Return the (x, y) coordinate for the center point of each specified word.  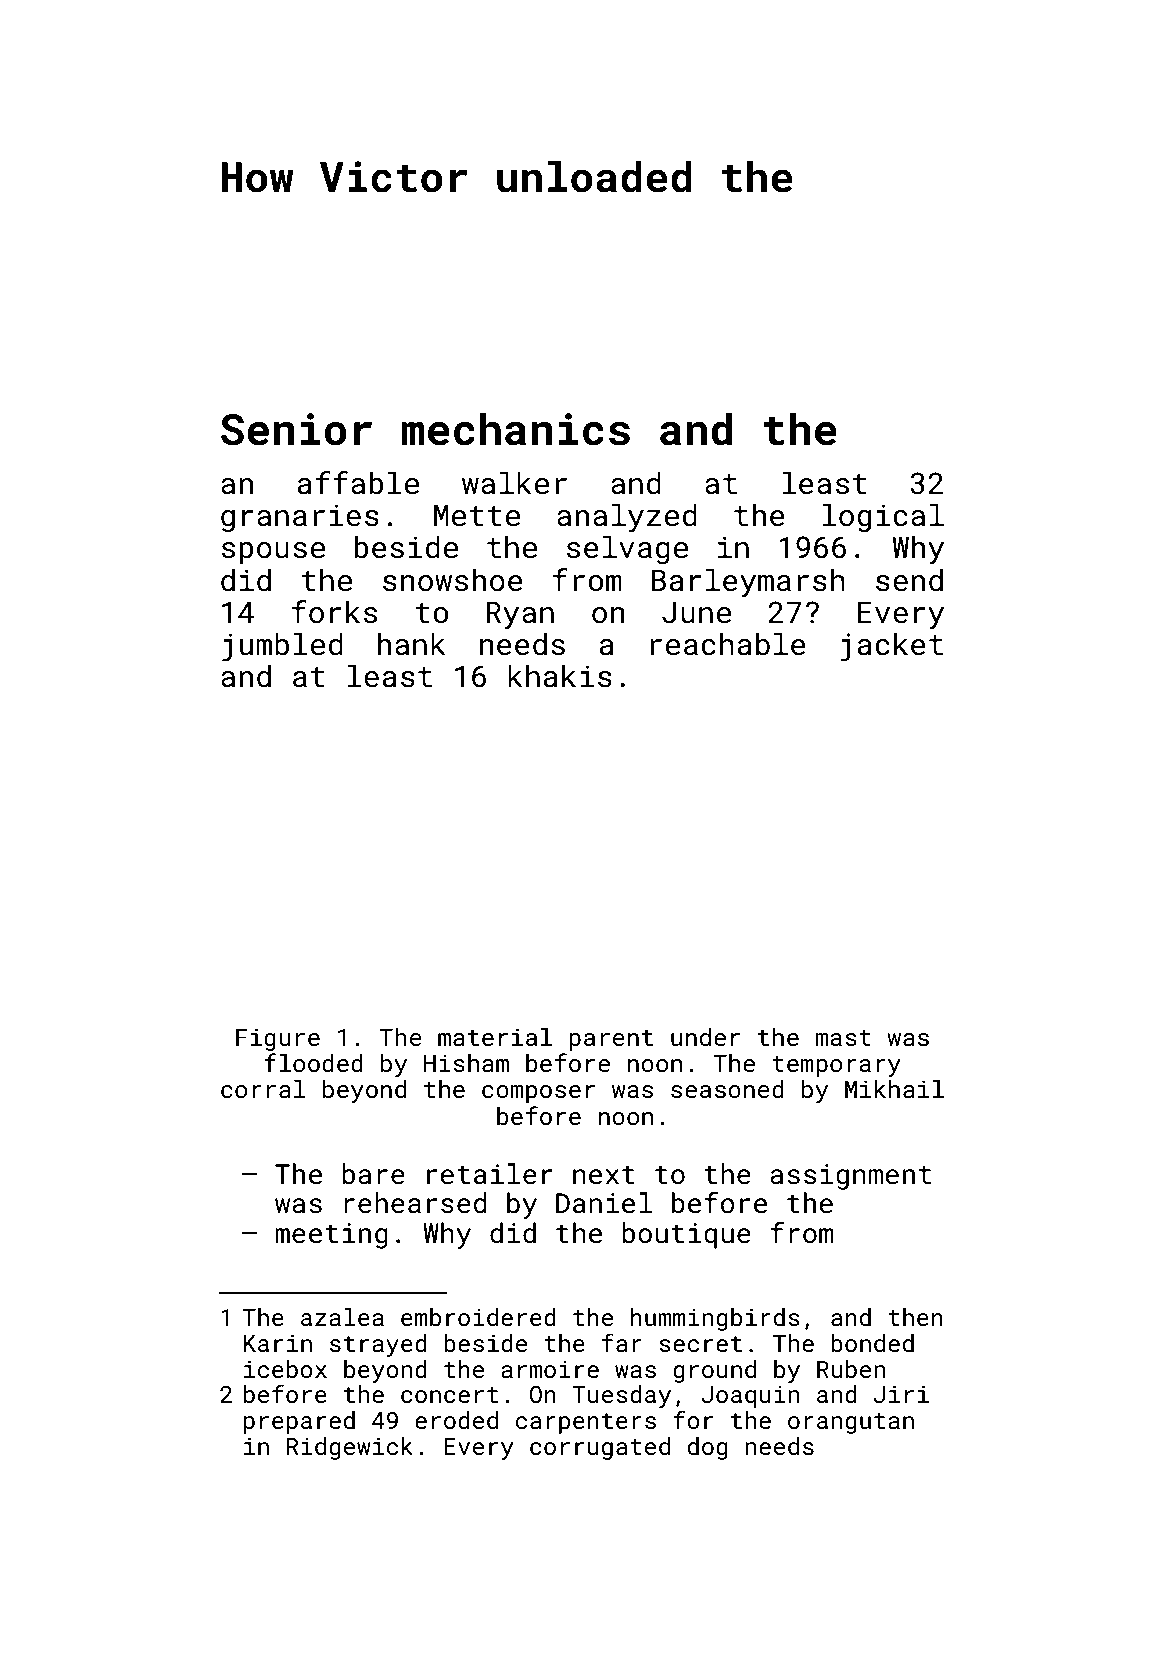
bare (373, 1174)
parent (611, 1040)
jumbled (282, 647)
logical (883, 517)
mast (843, 1038)
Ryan (520, 615)
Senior (296, 429)
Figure (278, 1039)
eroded (456, 1420)
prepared (299, 1422)
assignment (850, 1177)
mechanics (515, 429)
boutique (686, 1235)
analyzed (627, 518)
